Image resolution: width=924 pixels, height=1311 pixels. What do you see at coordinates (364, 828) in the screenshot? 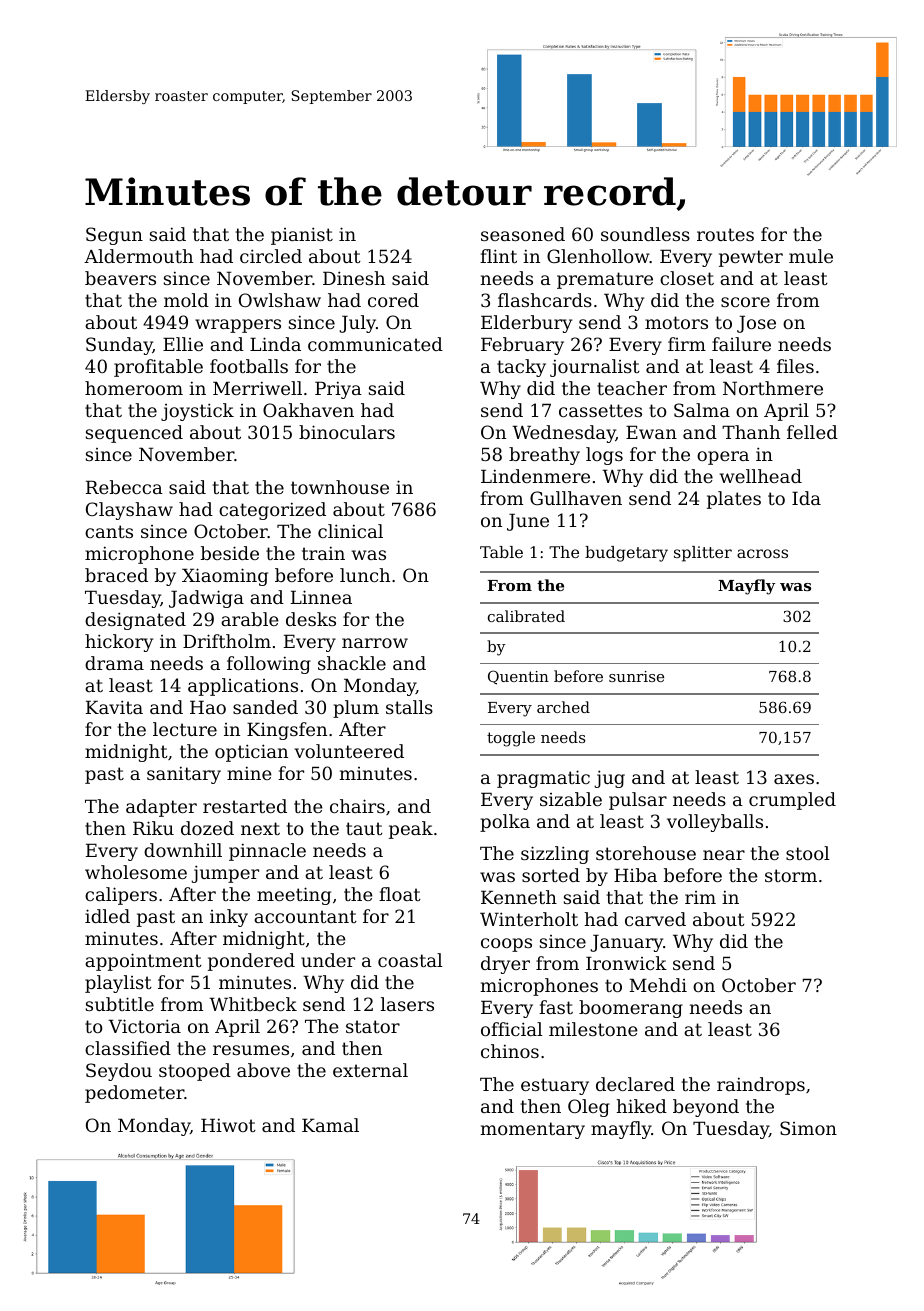
I see `taut` at bounding box center [364, 828].
